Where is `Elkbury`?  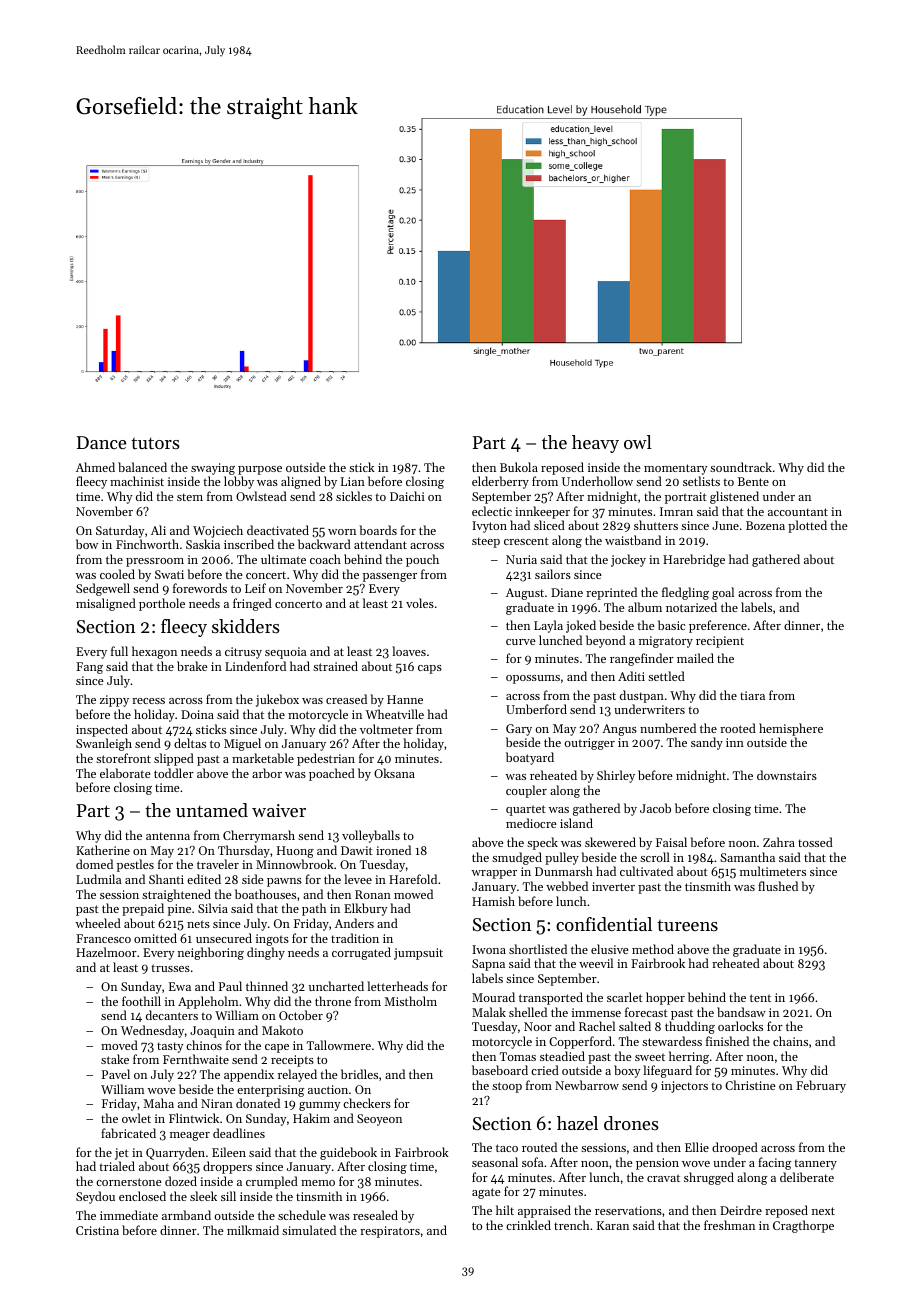 Elkbury is located at coordinates (365, 909).
